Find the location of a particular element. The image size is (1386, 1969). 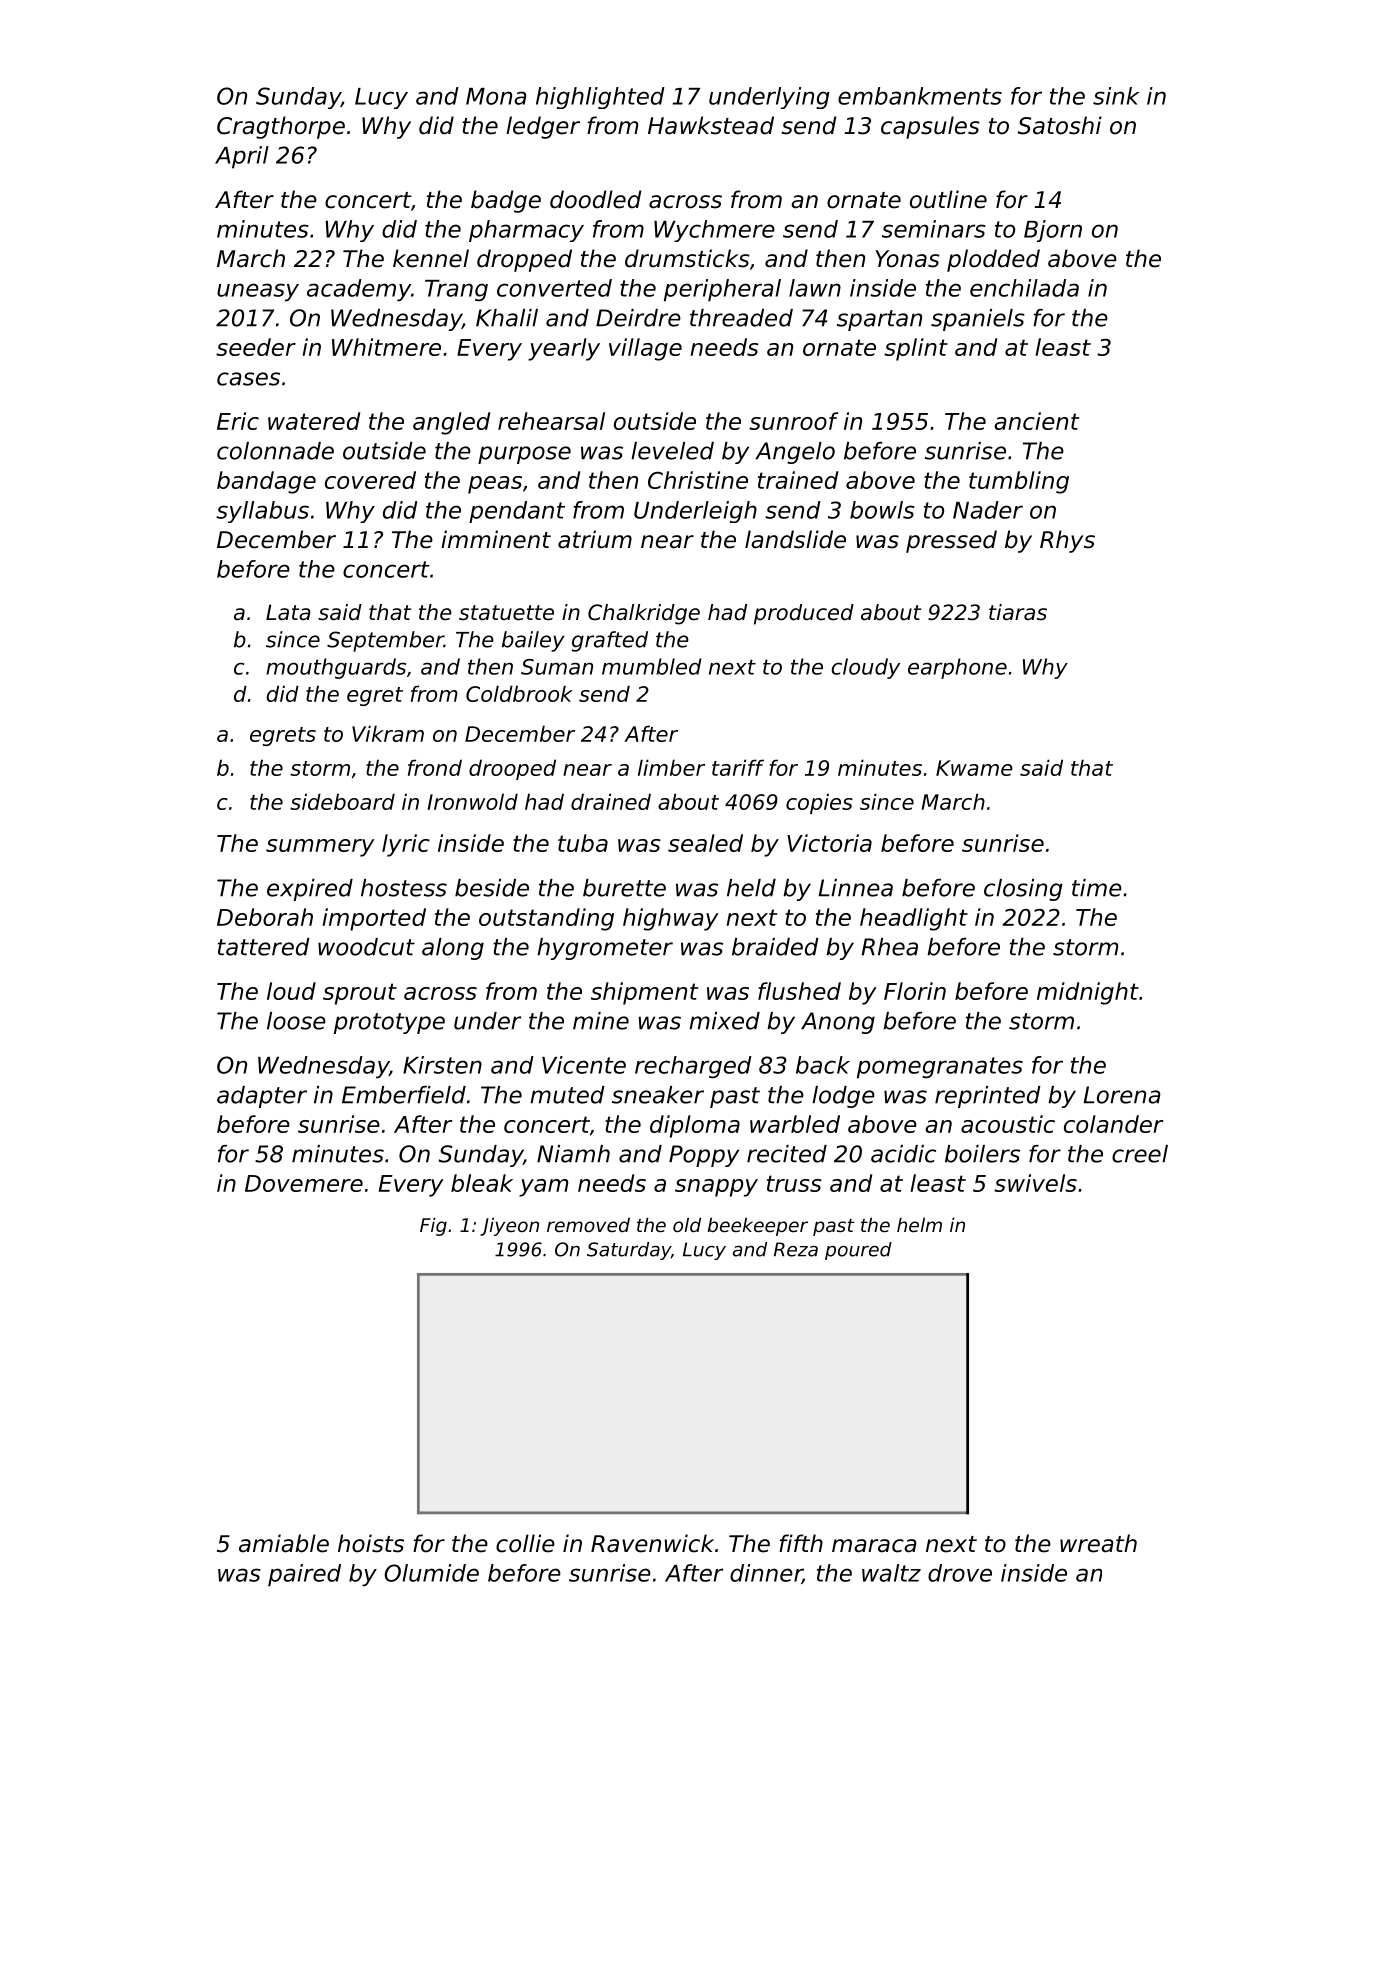

mixed is located at coordinates (724, 1021).
